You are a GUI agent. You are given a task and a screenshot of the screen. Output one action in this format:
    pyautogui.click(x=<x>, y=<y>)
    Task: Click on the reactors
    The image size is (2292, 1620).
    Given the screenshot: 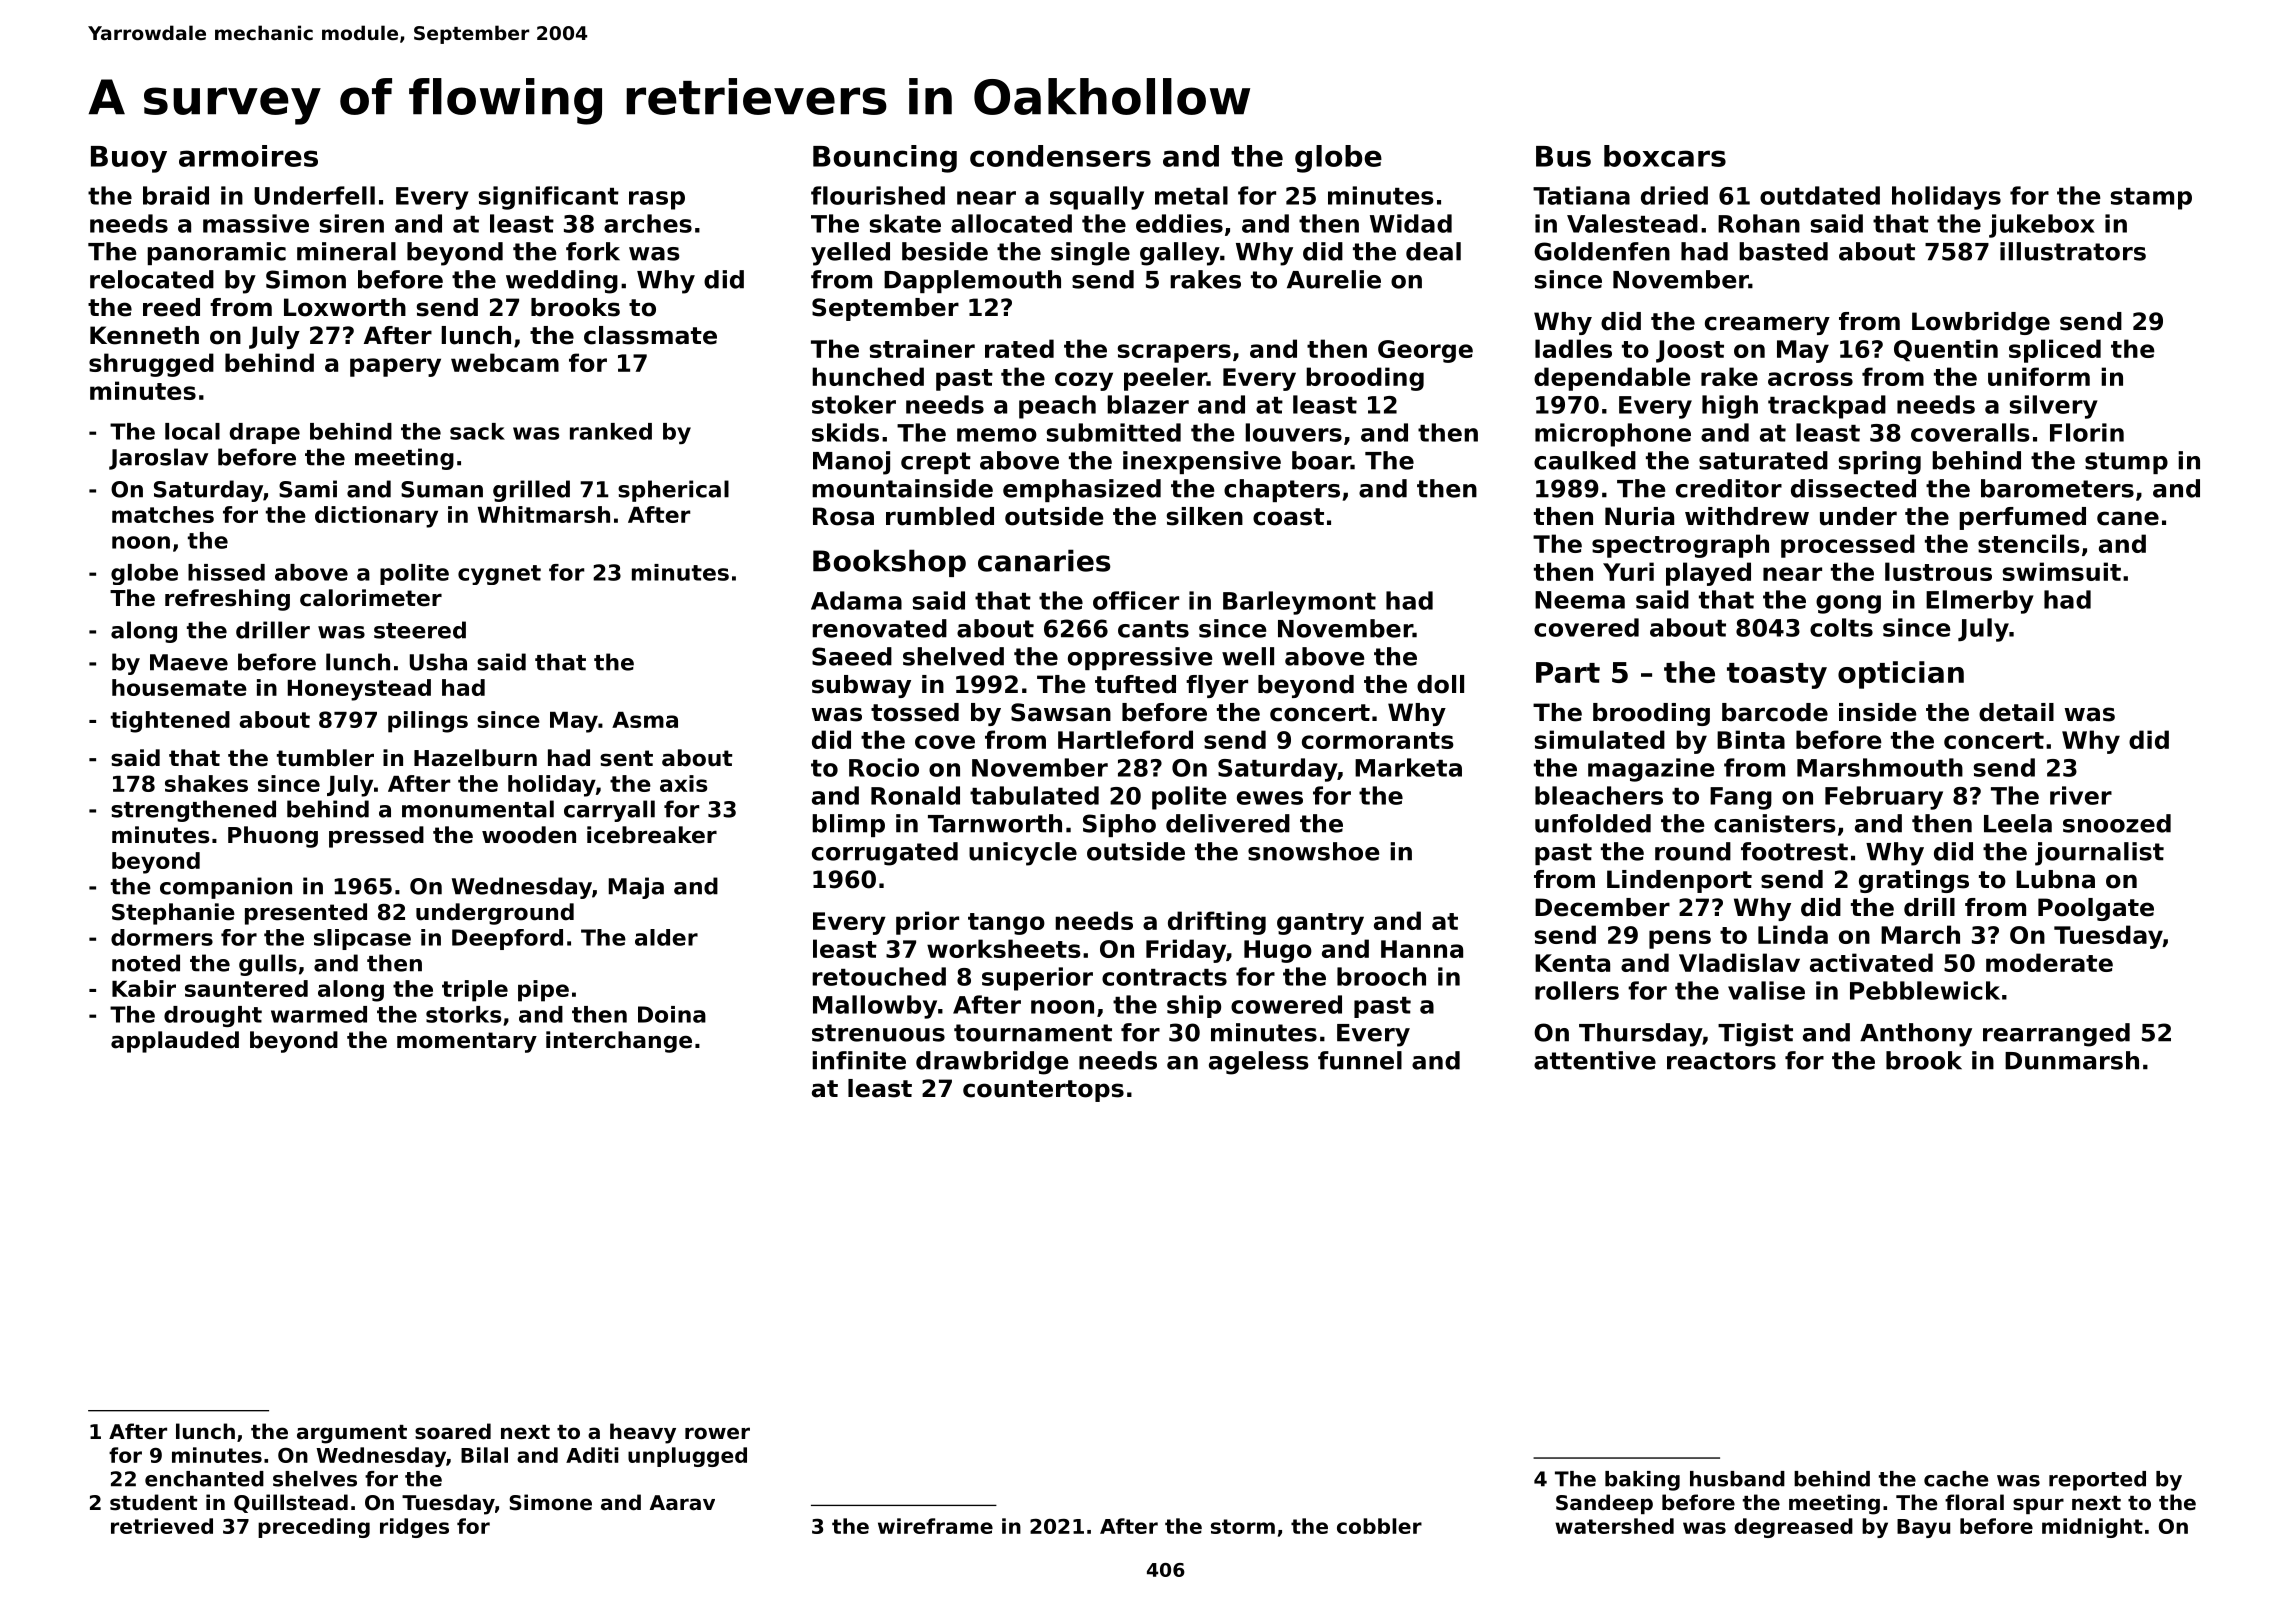 What is the action you would take?
    pyautogui.click(x=1721, y=1061)
